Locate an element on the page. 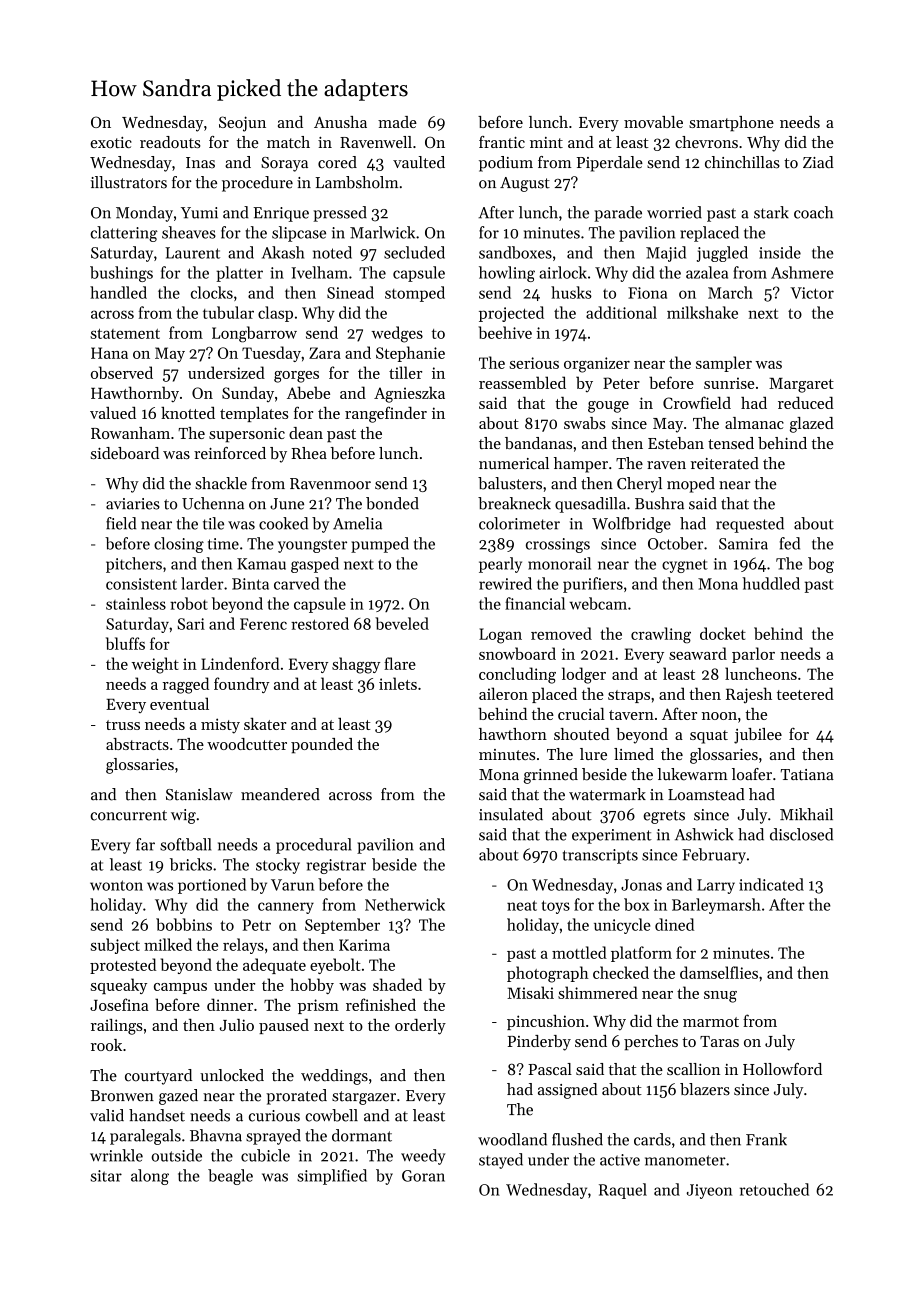  softball is located at coordinates (185, 844).
